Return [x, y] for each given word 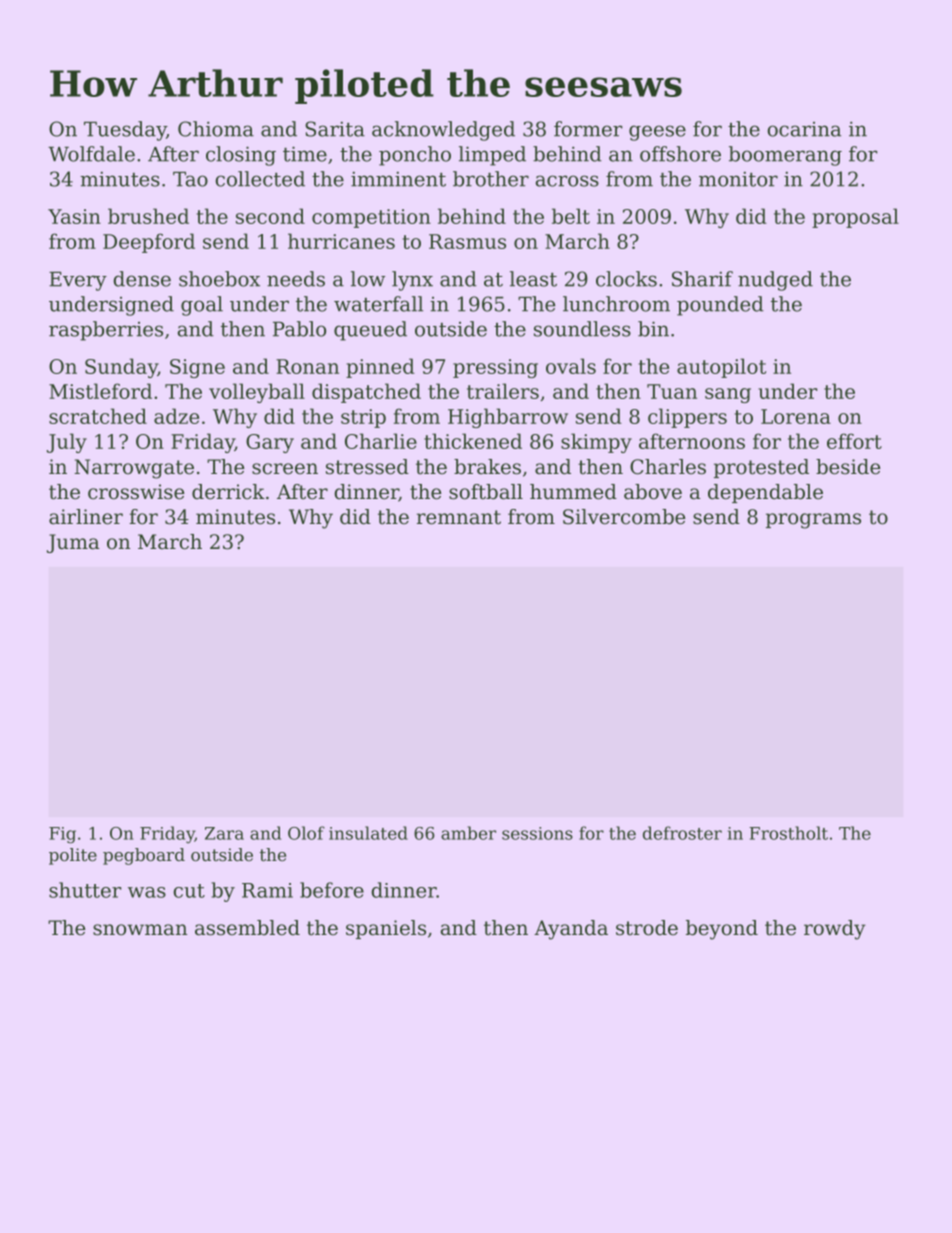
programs [813, 521]
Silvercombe [624, 517]
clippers [687, 418]
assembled [247, 928]
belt [571, 216]
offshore [680, 154]
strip [363, 418]
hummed [573, 492]
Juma [73, 543]
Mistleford [100, 391]
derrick [228, 492]
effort [854, 441]
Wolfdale [91, 154]
